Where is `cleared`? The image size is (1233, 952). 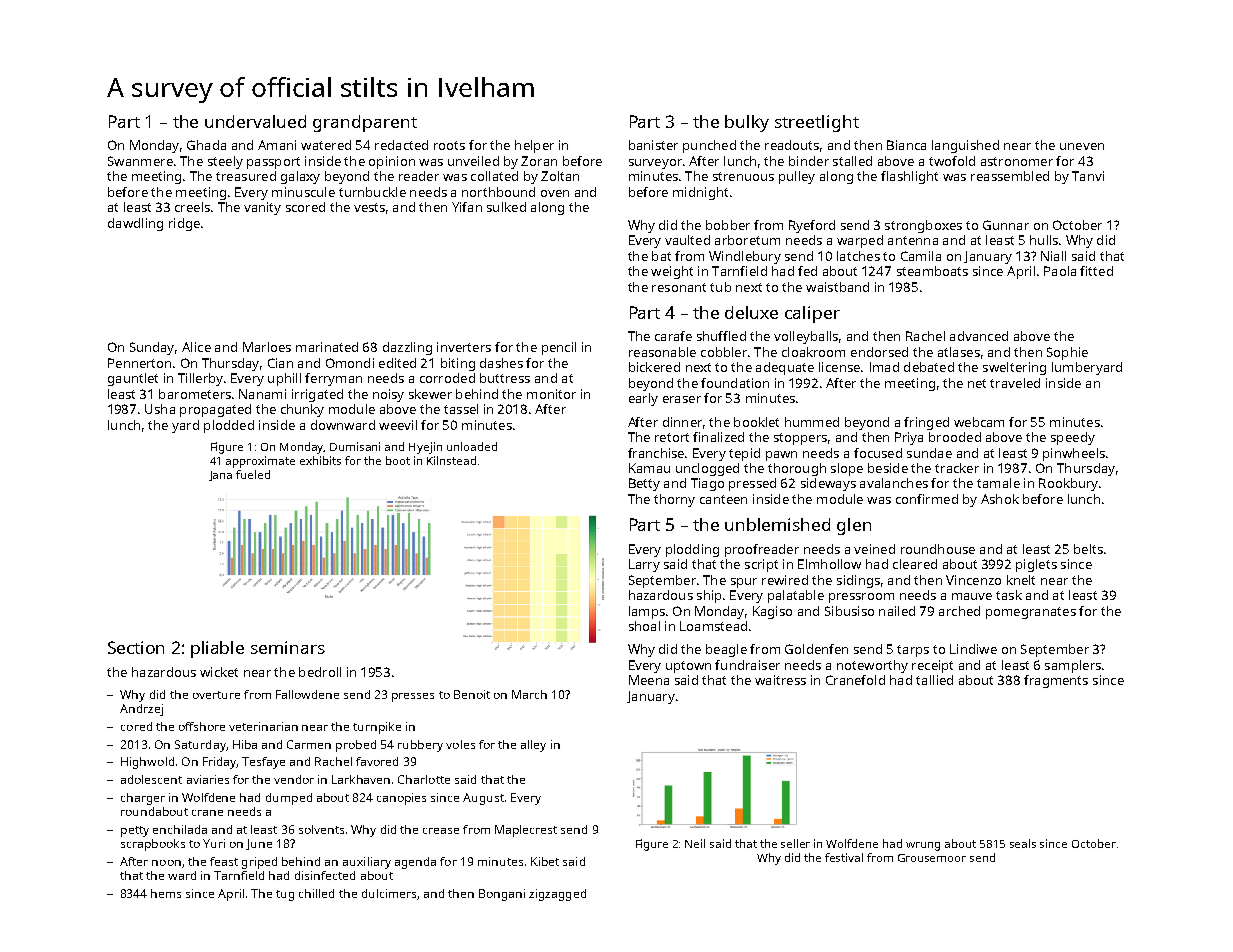 cleared is located at coordinates (915, 564).
